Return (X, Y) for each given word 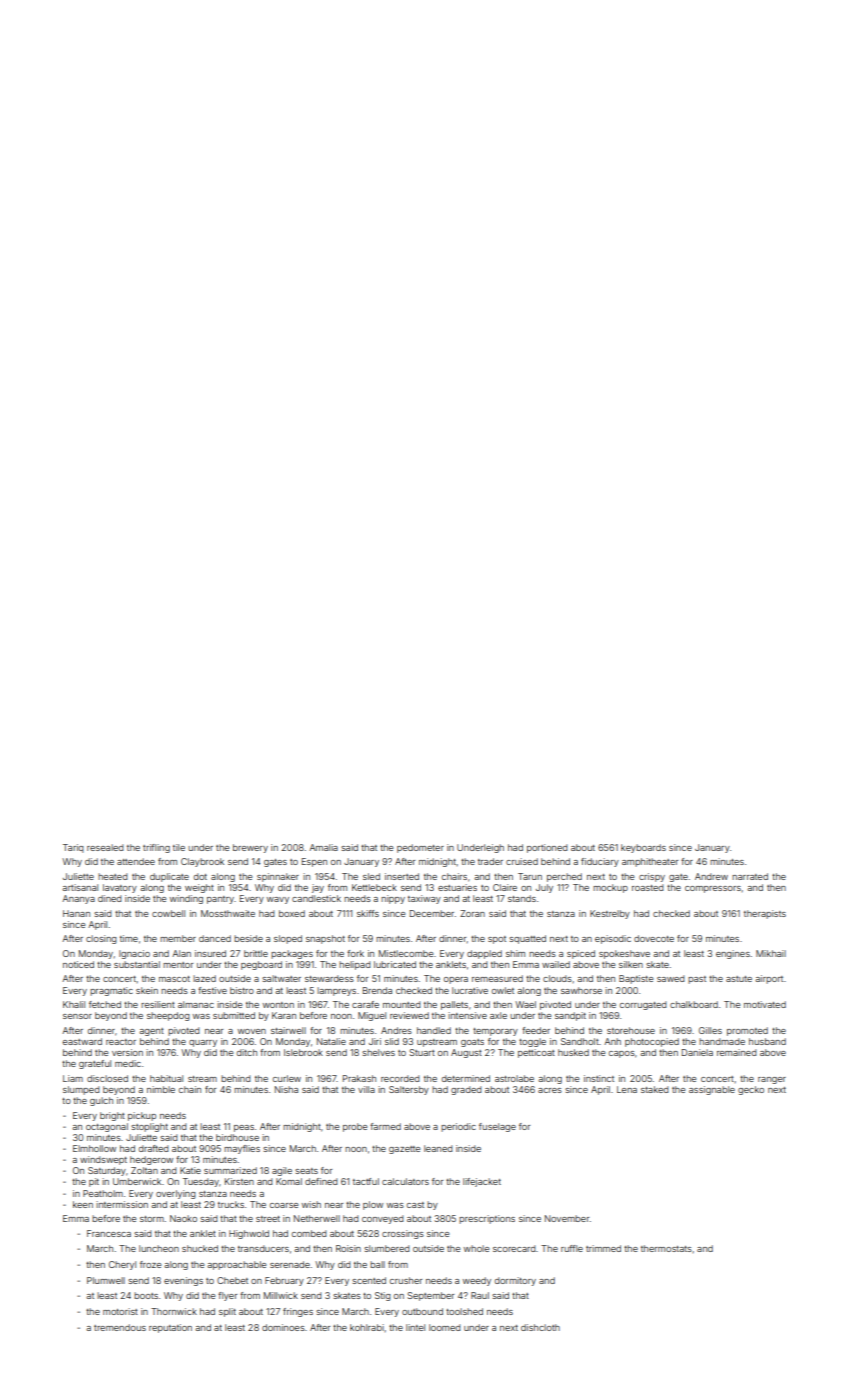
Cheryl (122, 1265)
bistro (242, 990)
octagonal (107, 1127)
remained (737, 1052)
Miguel (372, 1016)
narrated (750, 876)
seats (306, 1171)
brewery (250, 848)
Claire (505, 887)
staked (655, 1089)
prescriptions (487, 1219)
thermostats (666, 1248)
